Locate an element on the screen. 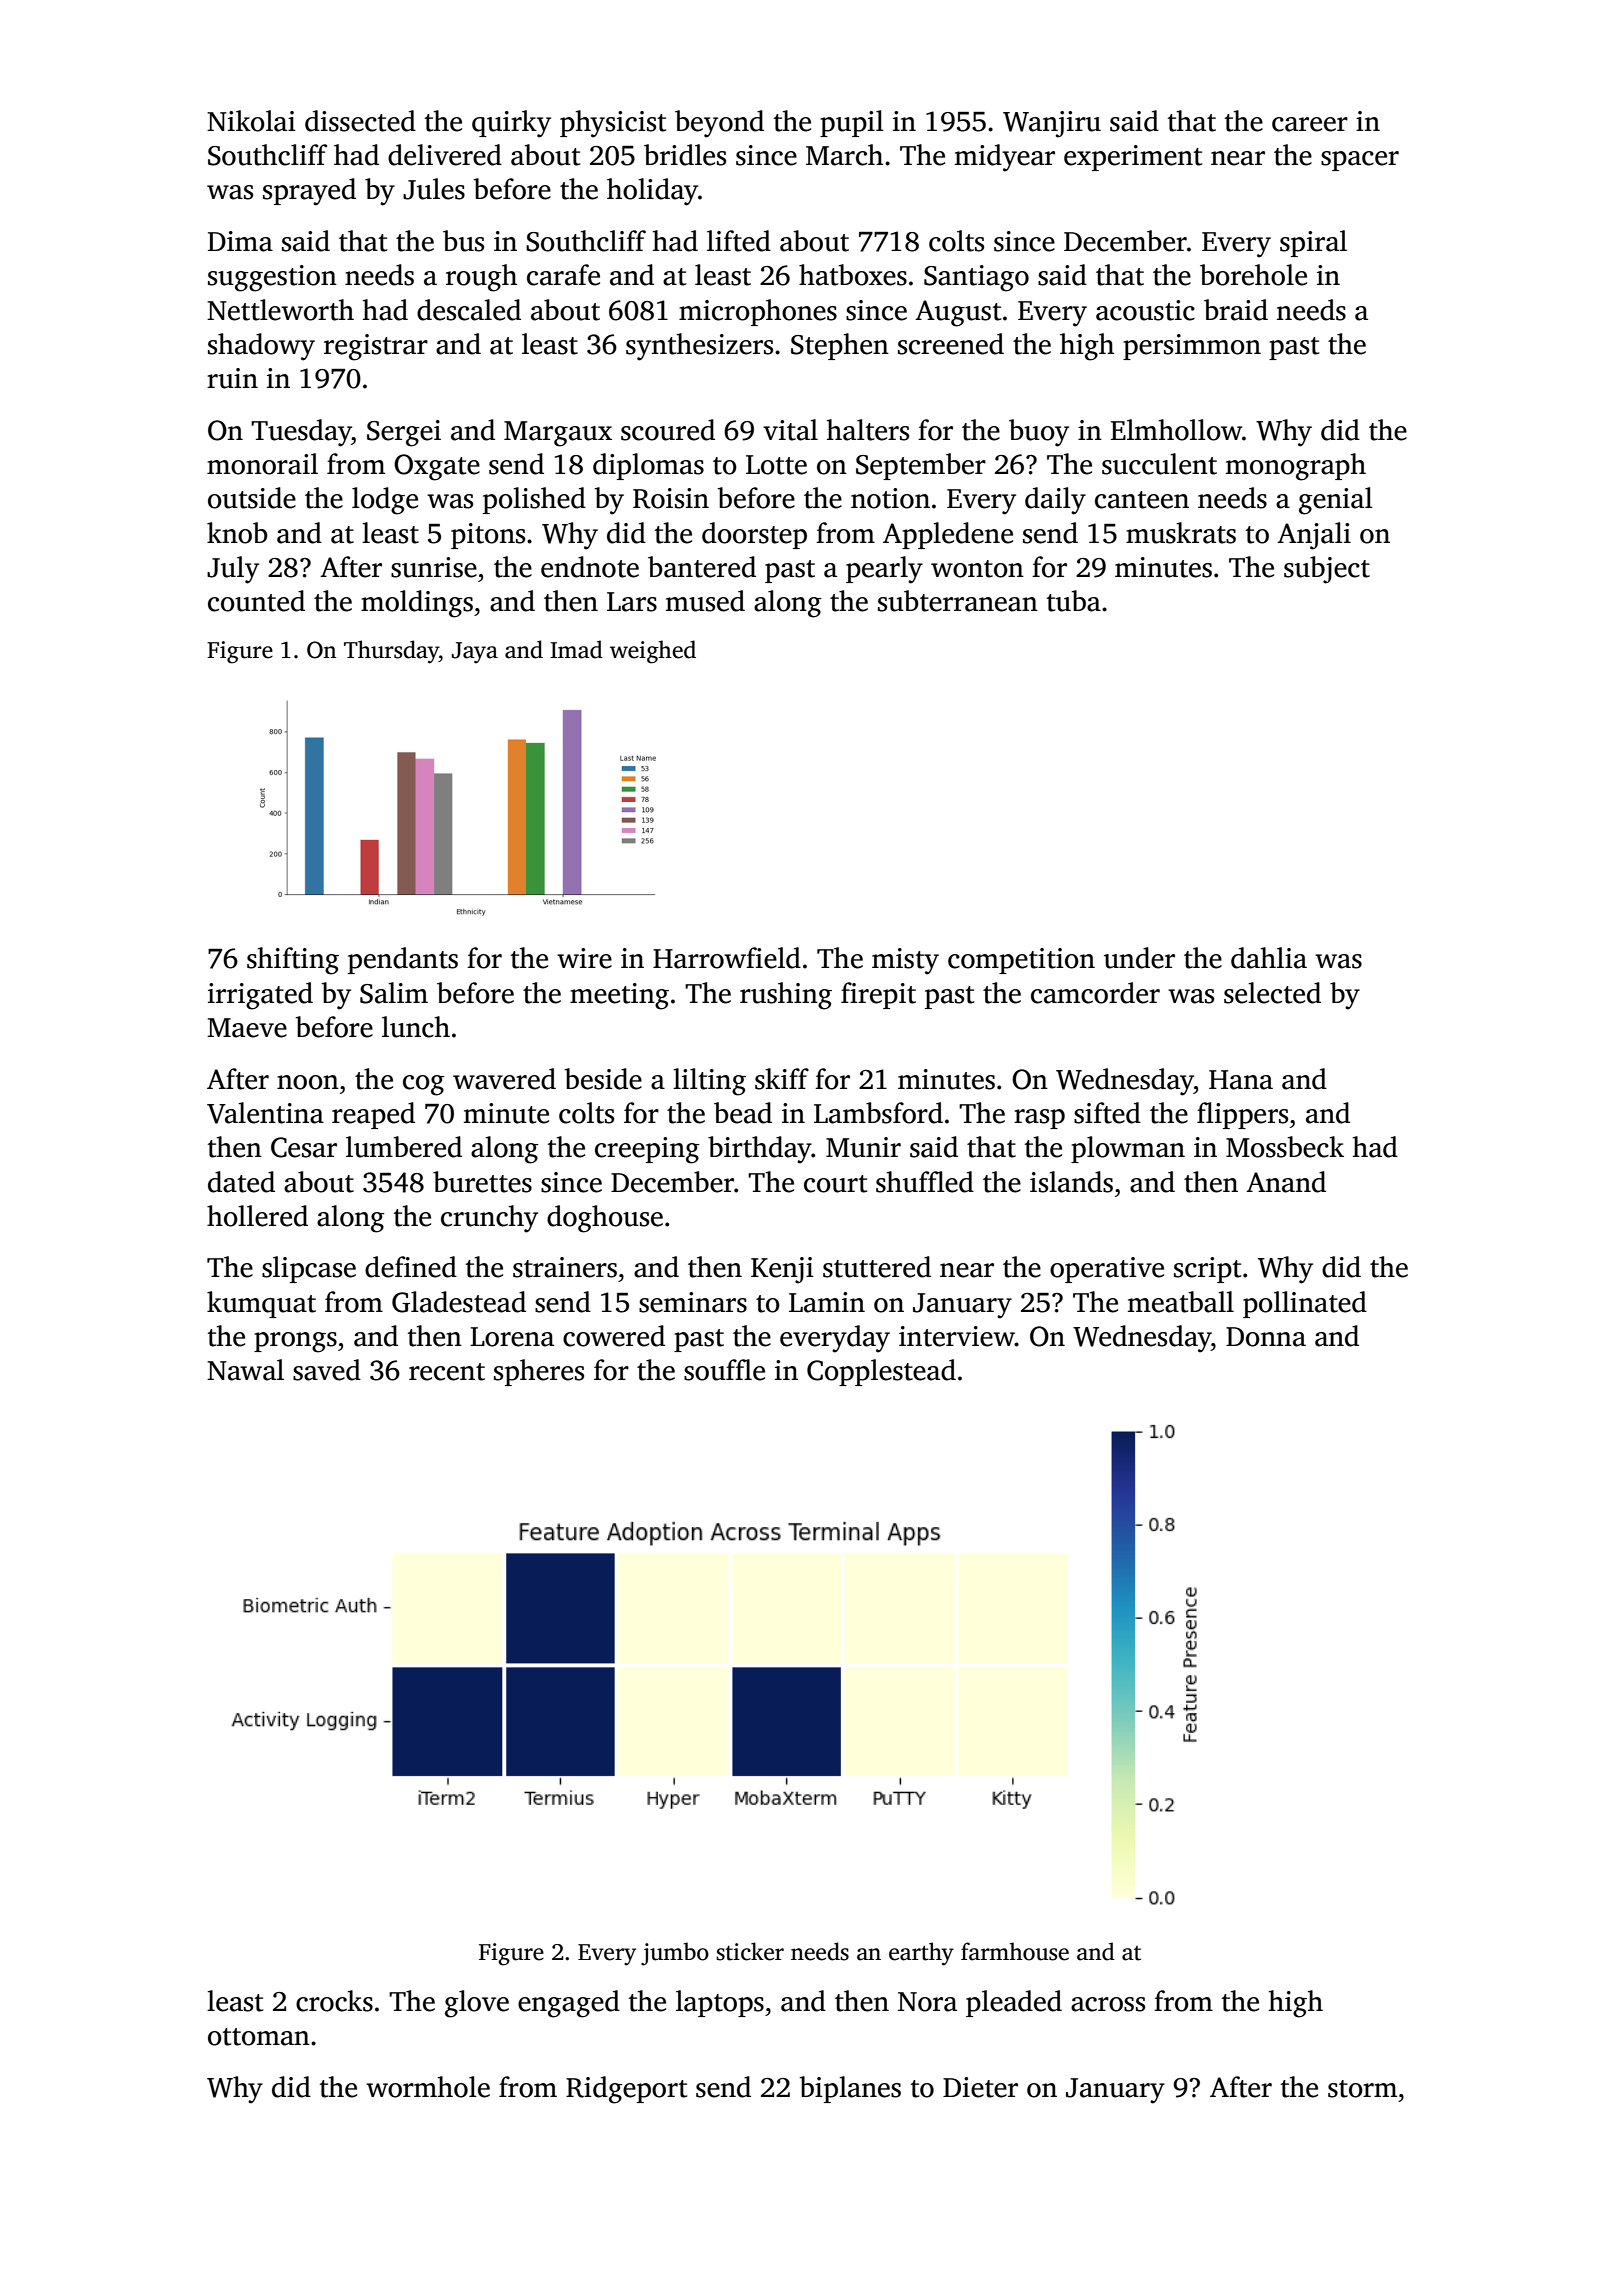 Image resolution: width=1620 pixels, height=2292 pixels. spacer is located at coordinates (1360, 161).
